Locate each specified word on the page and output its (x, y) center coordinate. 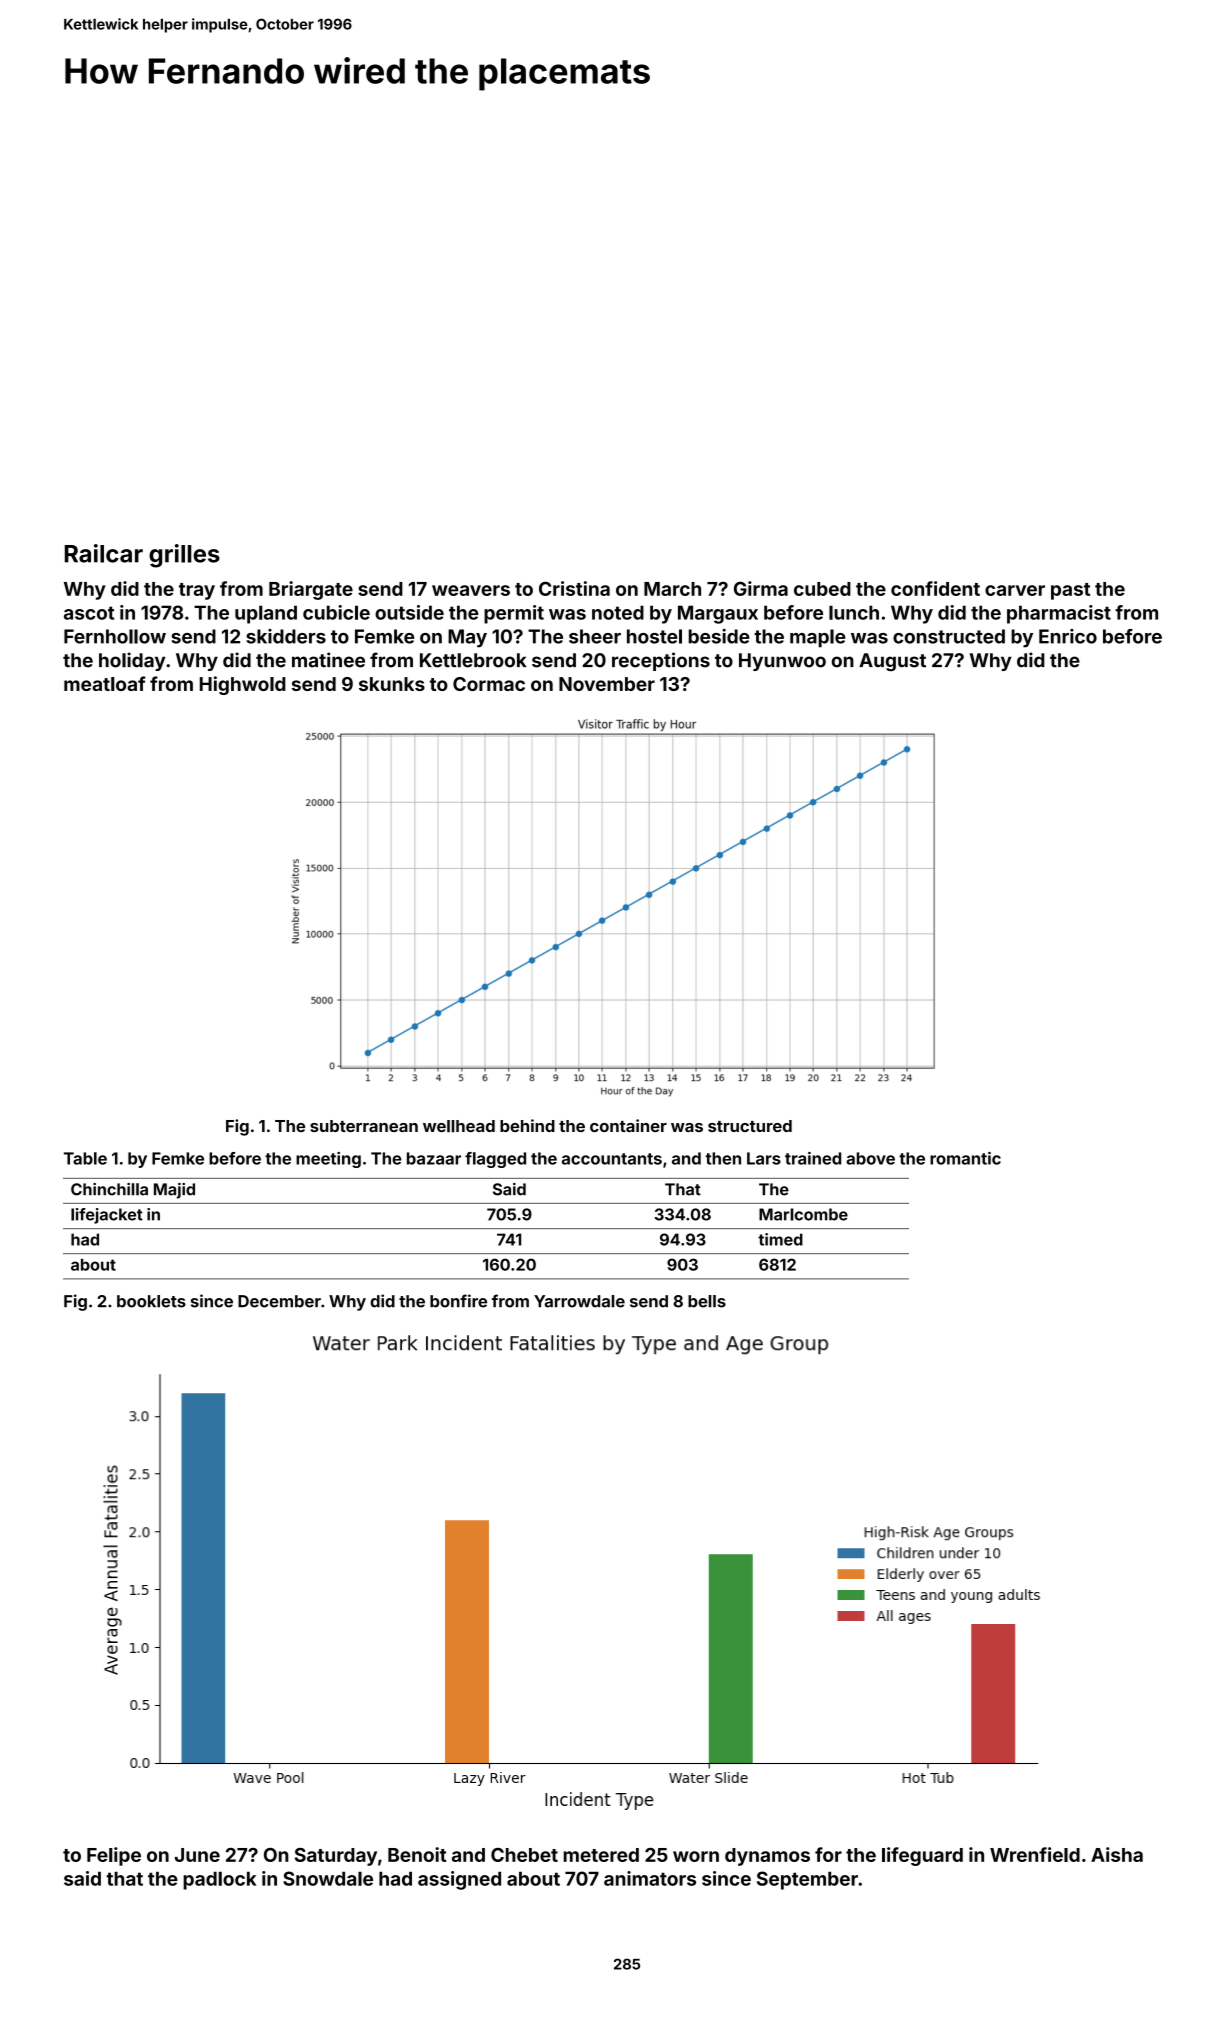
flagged (495, 1160)
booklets (151, 1301)
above (870, 1158)
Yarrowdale (579, 1301)
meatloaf (105, 683)
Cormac (489, 684)
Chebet (524, 1855)
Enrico (1068, 636)
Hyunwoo (782, 662)
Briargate (311, 590)
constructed (949, 636)
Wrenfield (1035, 1854)
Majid (174, 1191)
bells (707, 1301)
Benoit (417, 1854)
